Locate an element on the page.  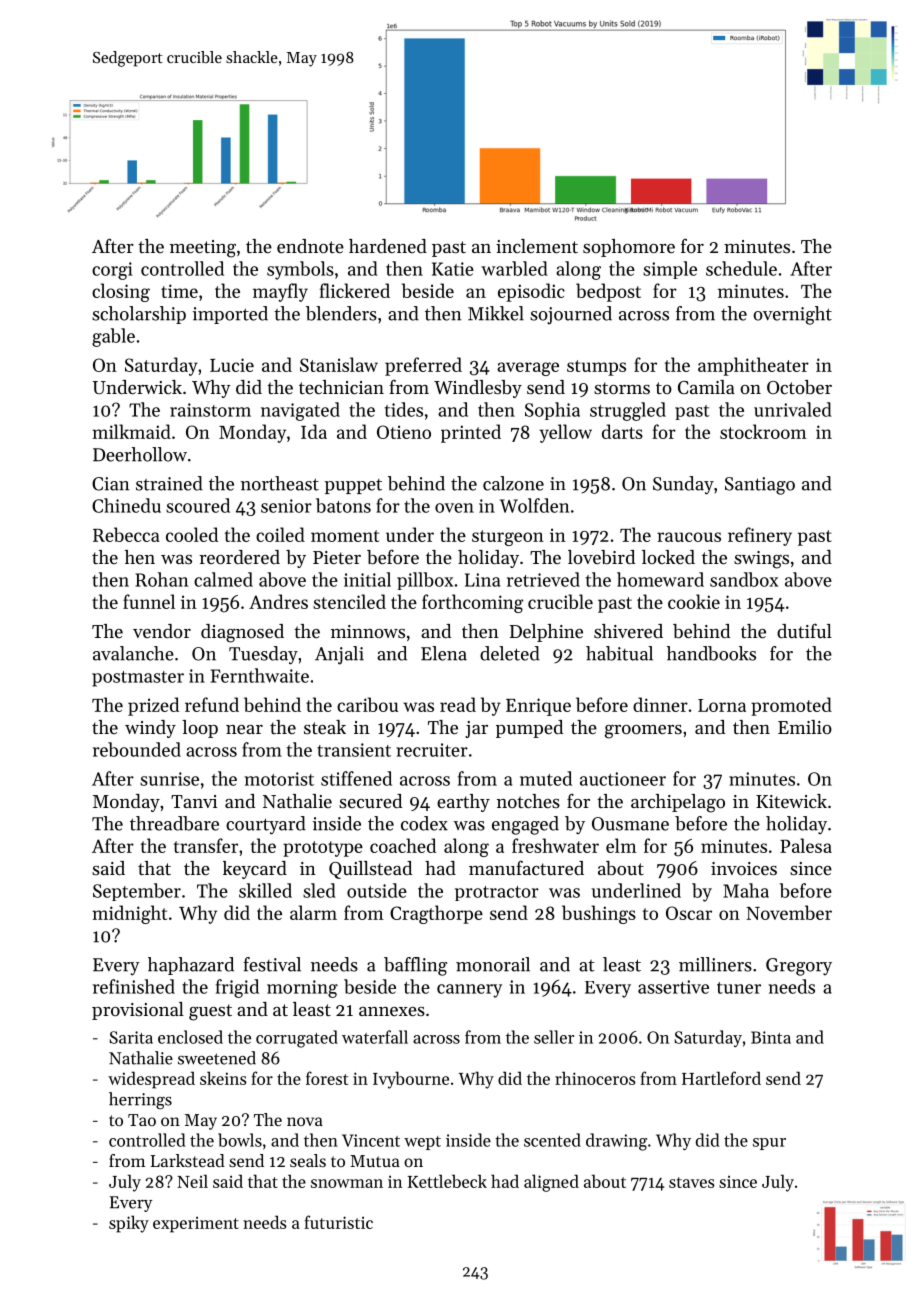
sunrise is located at coordinates (169, 779).
